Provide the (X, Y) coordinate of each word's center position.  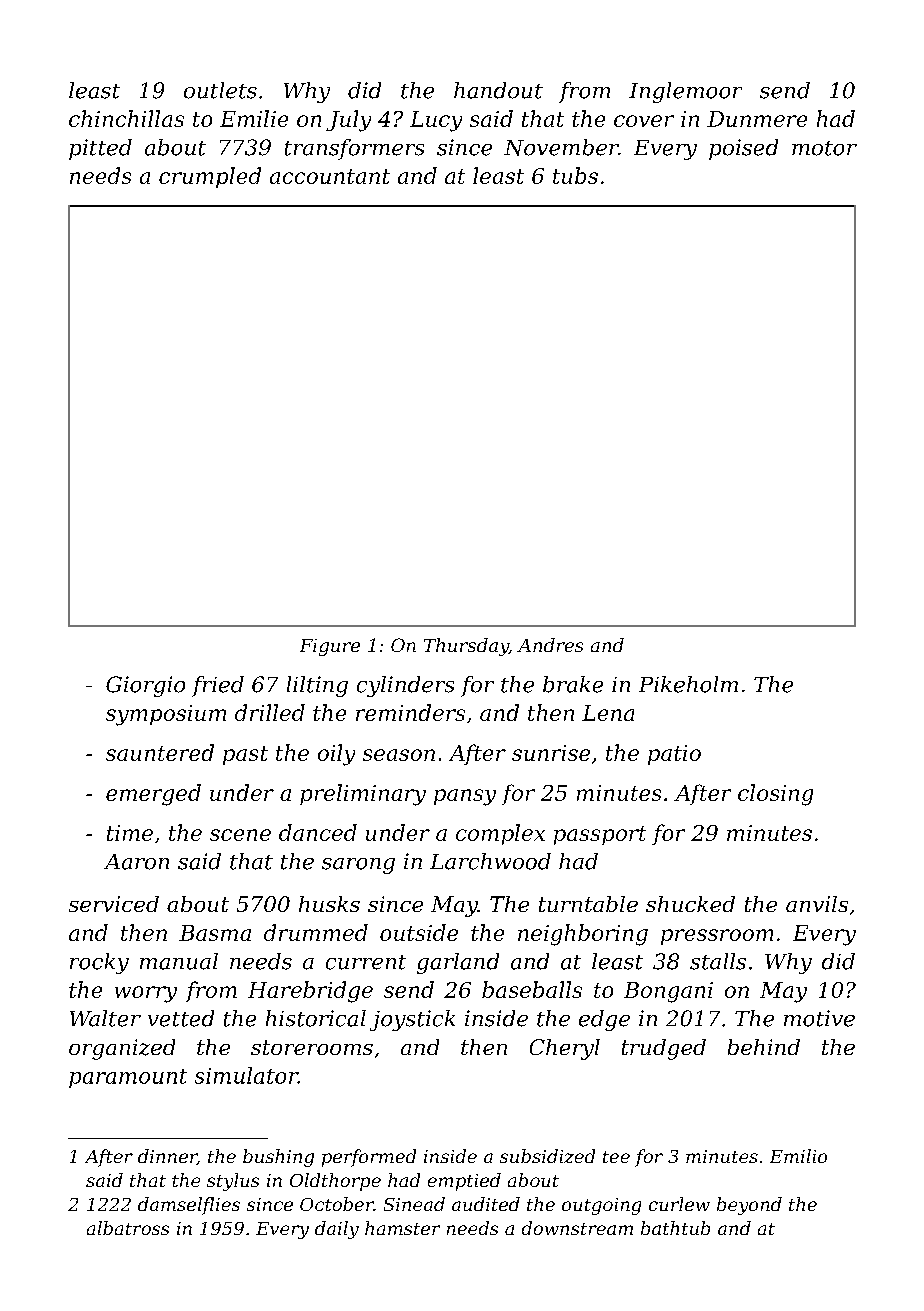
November (561, 147)
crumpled (210, 177)
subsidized (547, 1156)
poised (743, 149)
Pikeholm (688, 684)
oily (336, 755)
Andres (550, 645)
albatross (128, 1228)
